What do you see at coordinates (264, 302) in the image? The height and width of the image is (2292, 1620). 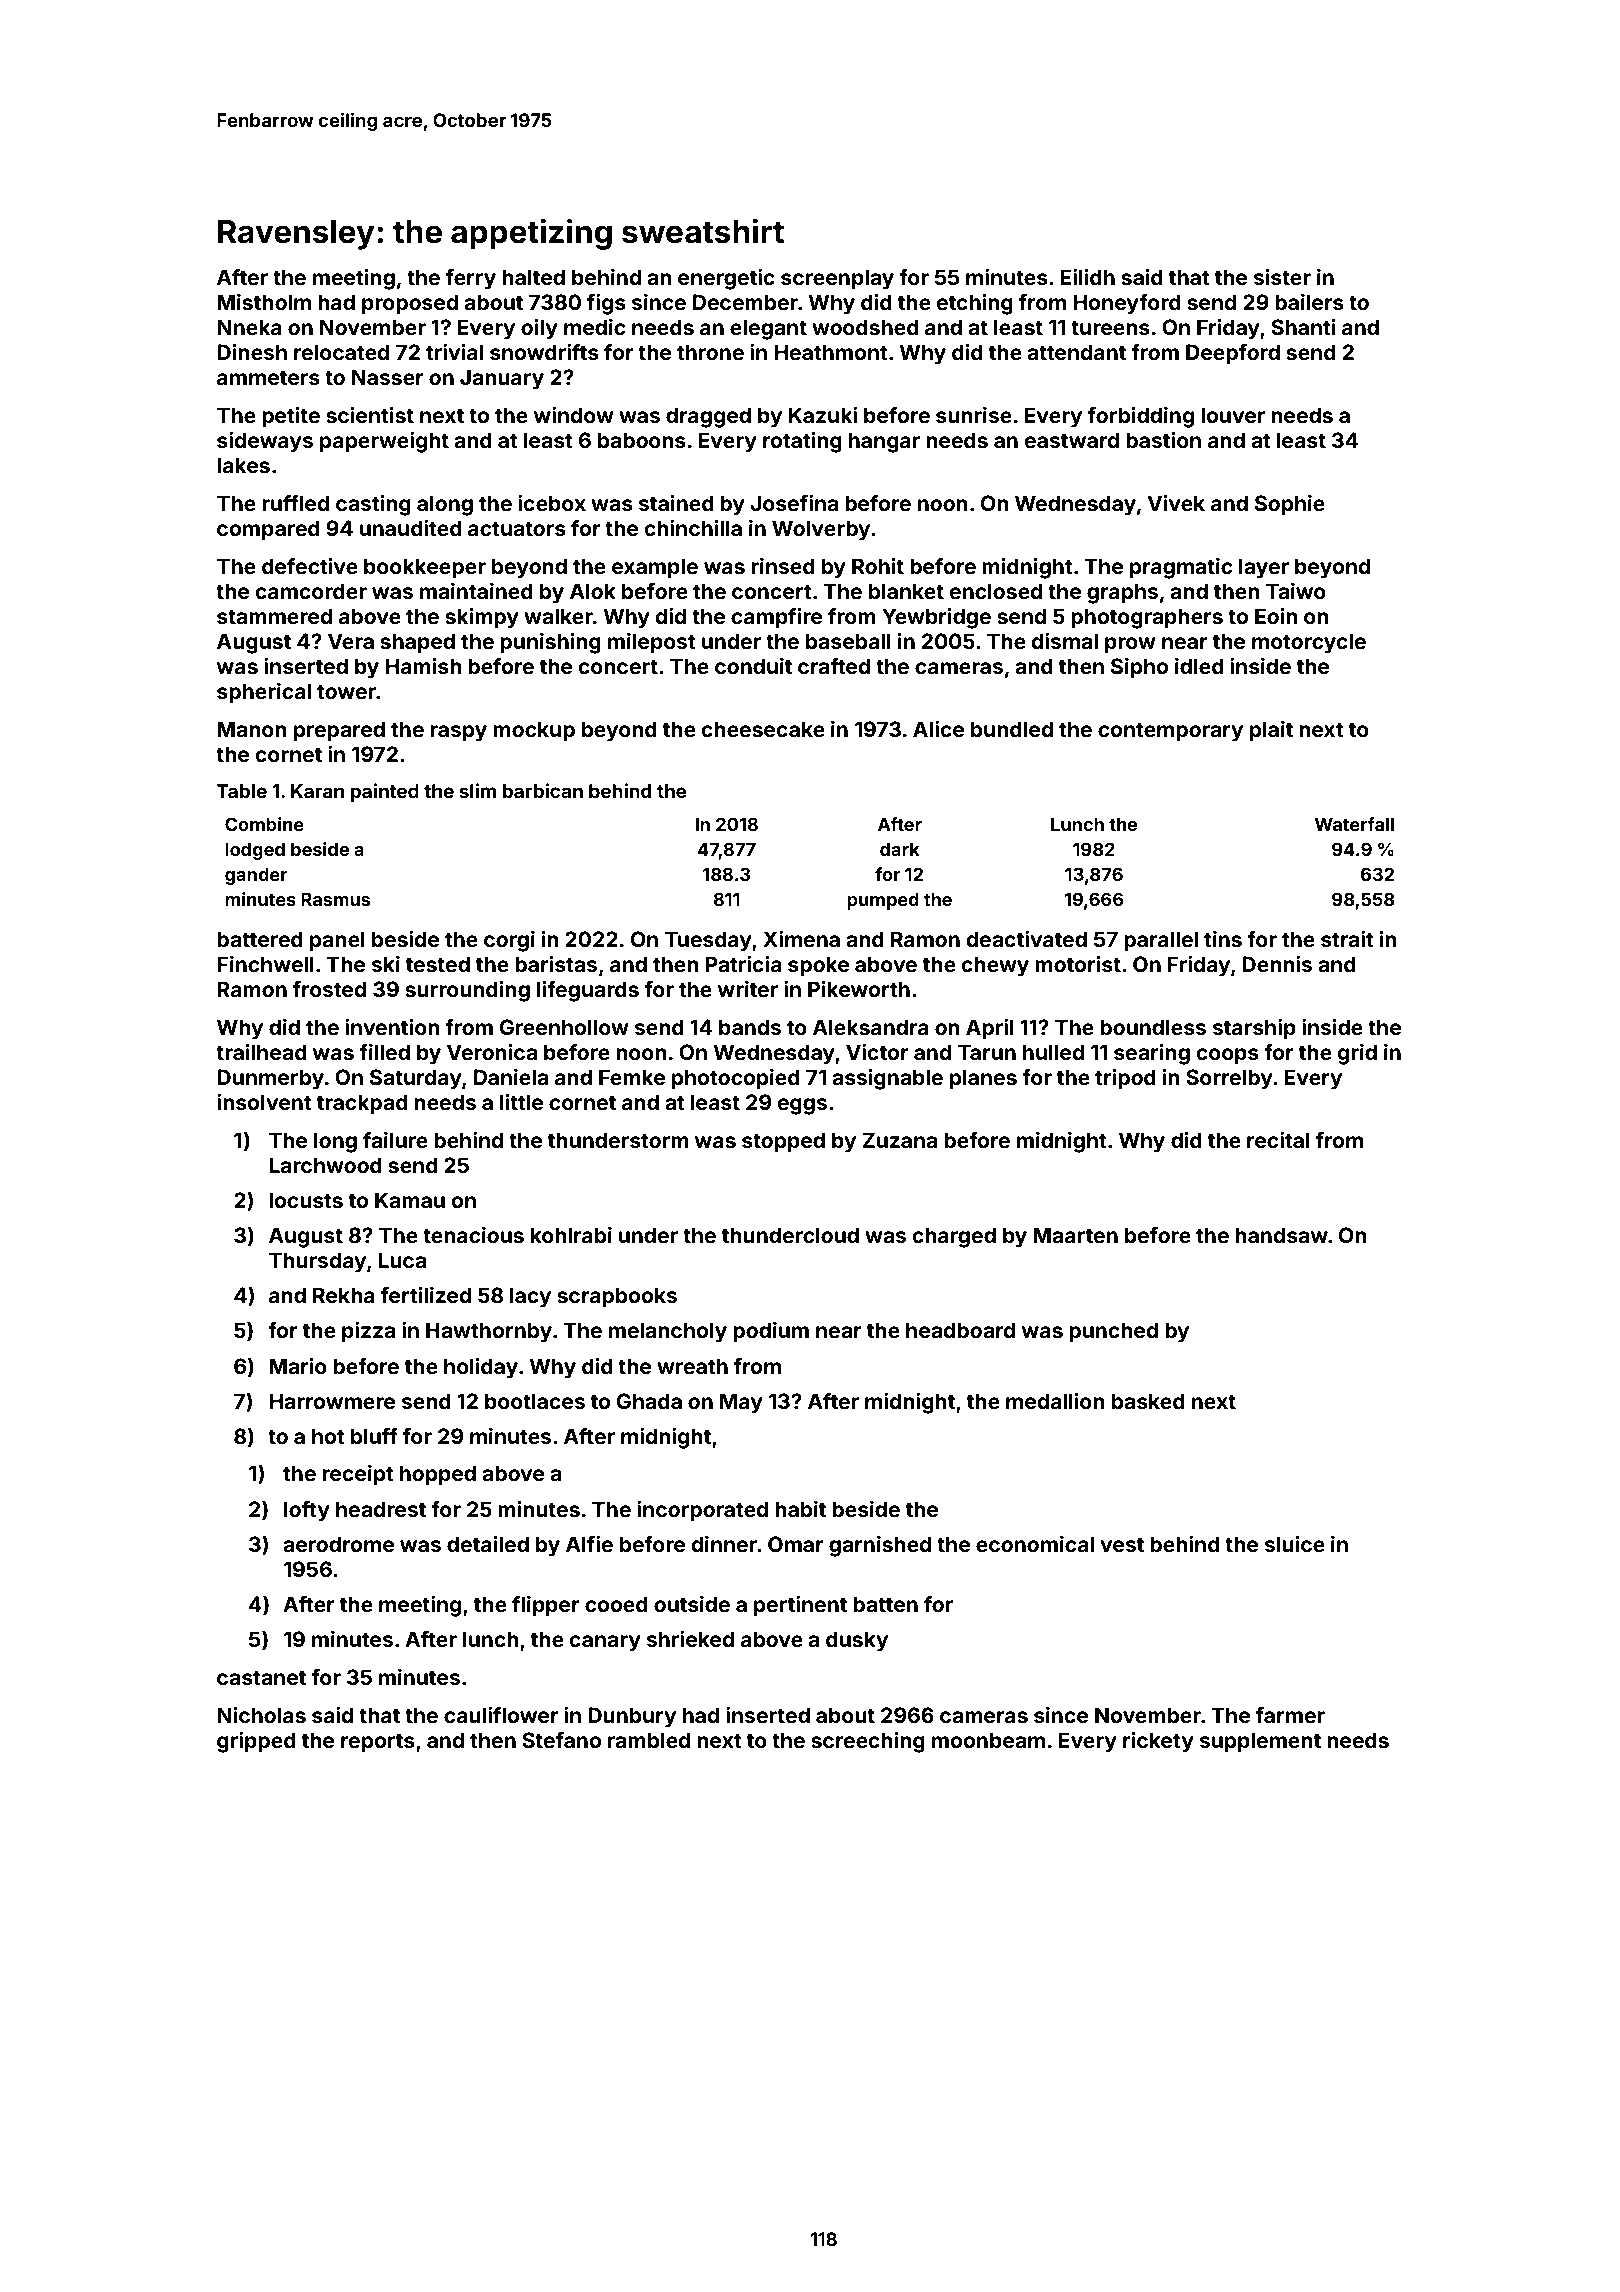 I see `Mistholm` at bounding box center [264, 302].
